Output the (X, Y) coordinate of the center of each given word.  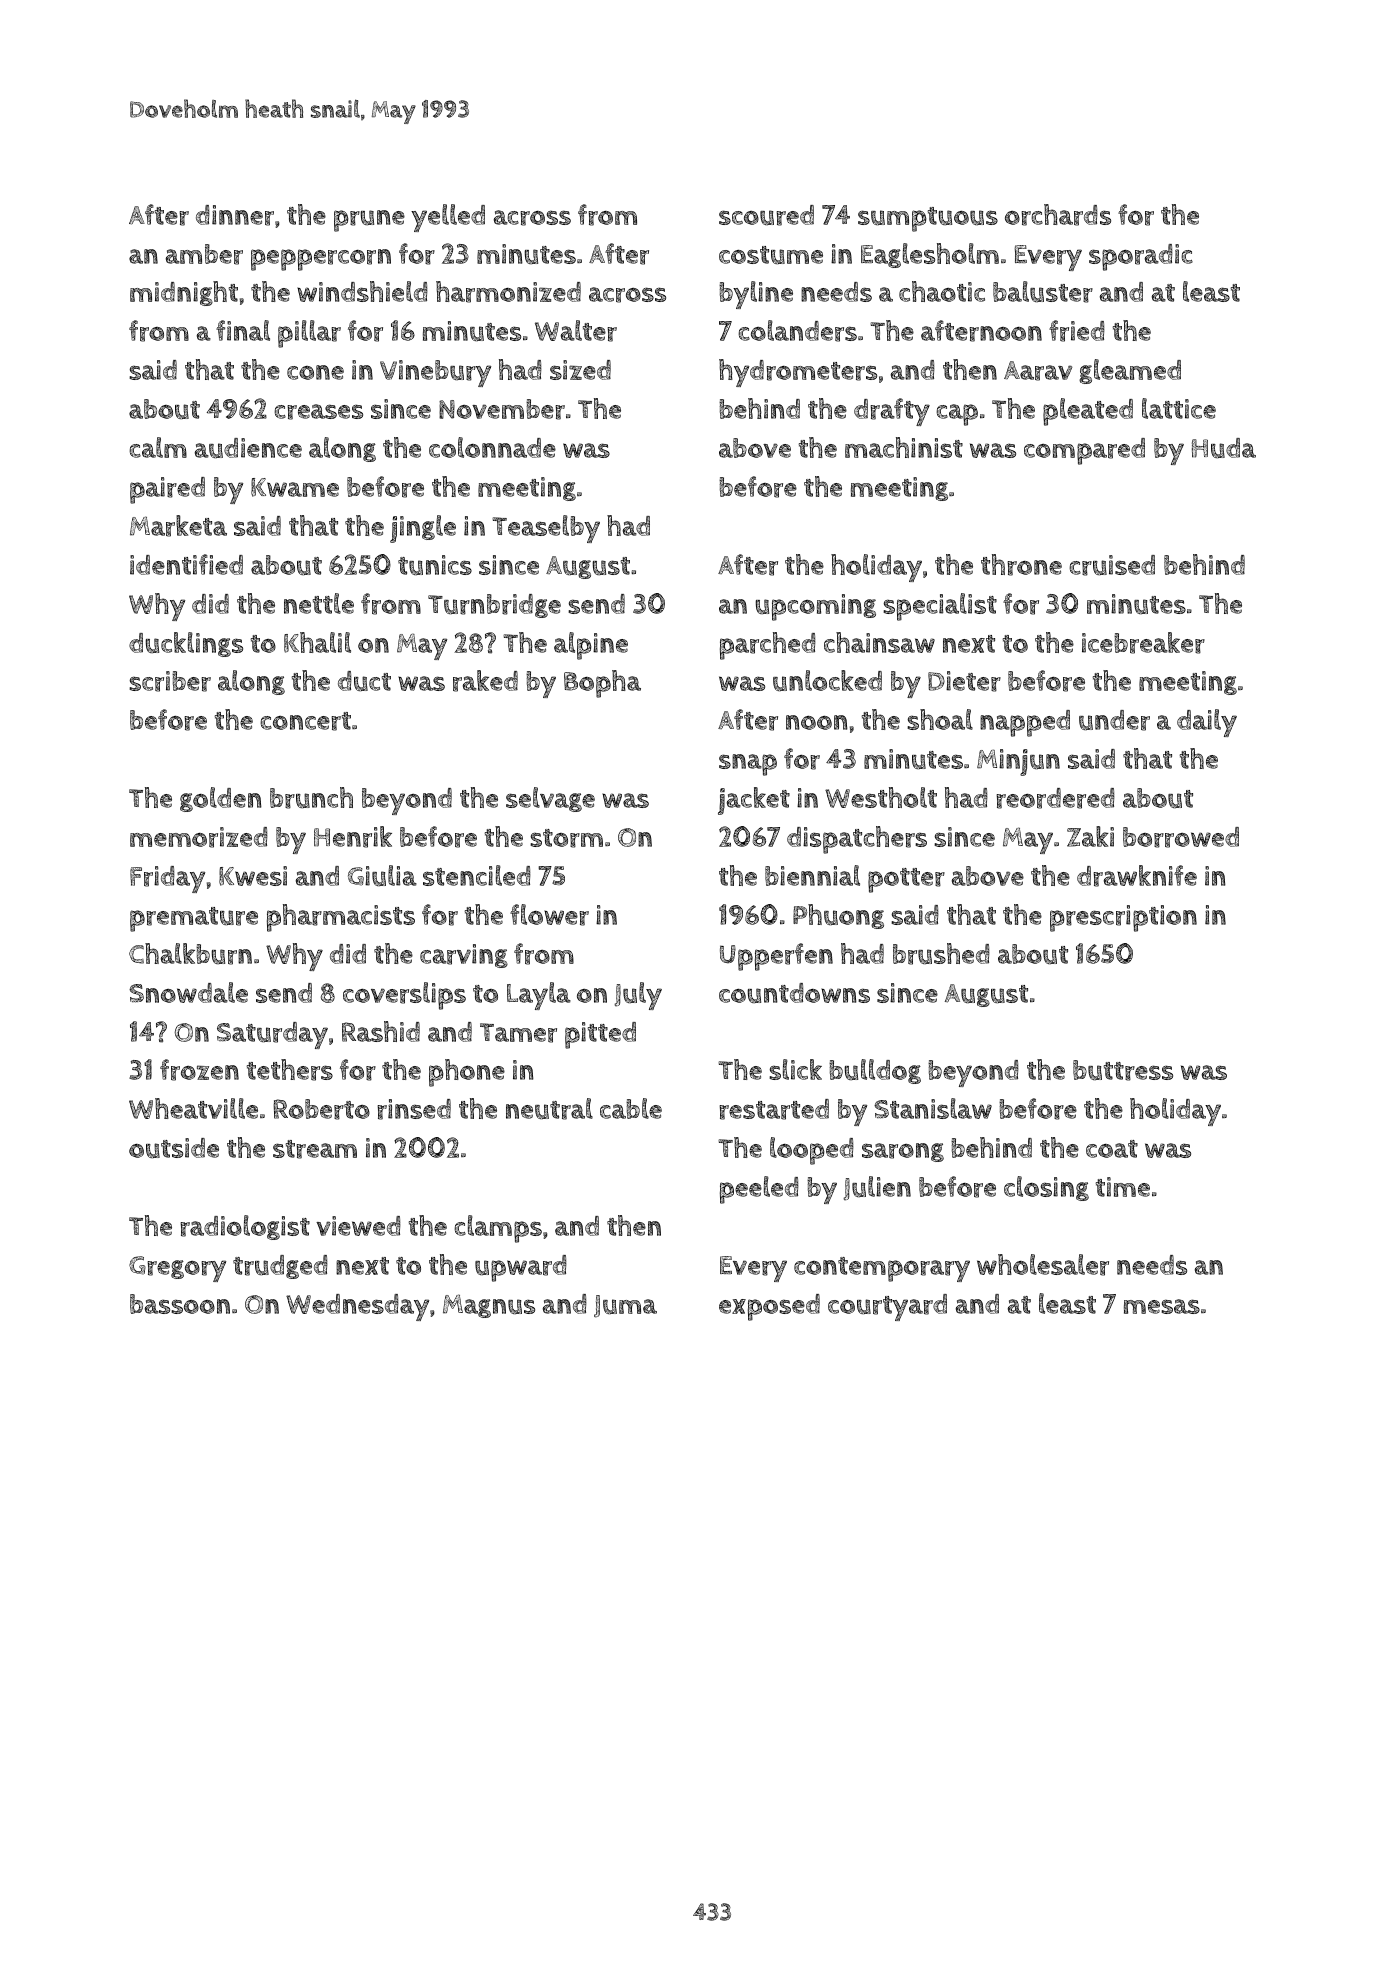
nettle (319, 603)
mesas (1162, 1306)
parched (768, 646)
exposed (769, 1307)
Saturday (272, 1035)
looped (812, 1151)
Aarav (1038, 371)
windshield (362, 291)
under (1114, 720)
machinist (904, 447)
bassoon (180, 1304)
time (1123, 1187)
